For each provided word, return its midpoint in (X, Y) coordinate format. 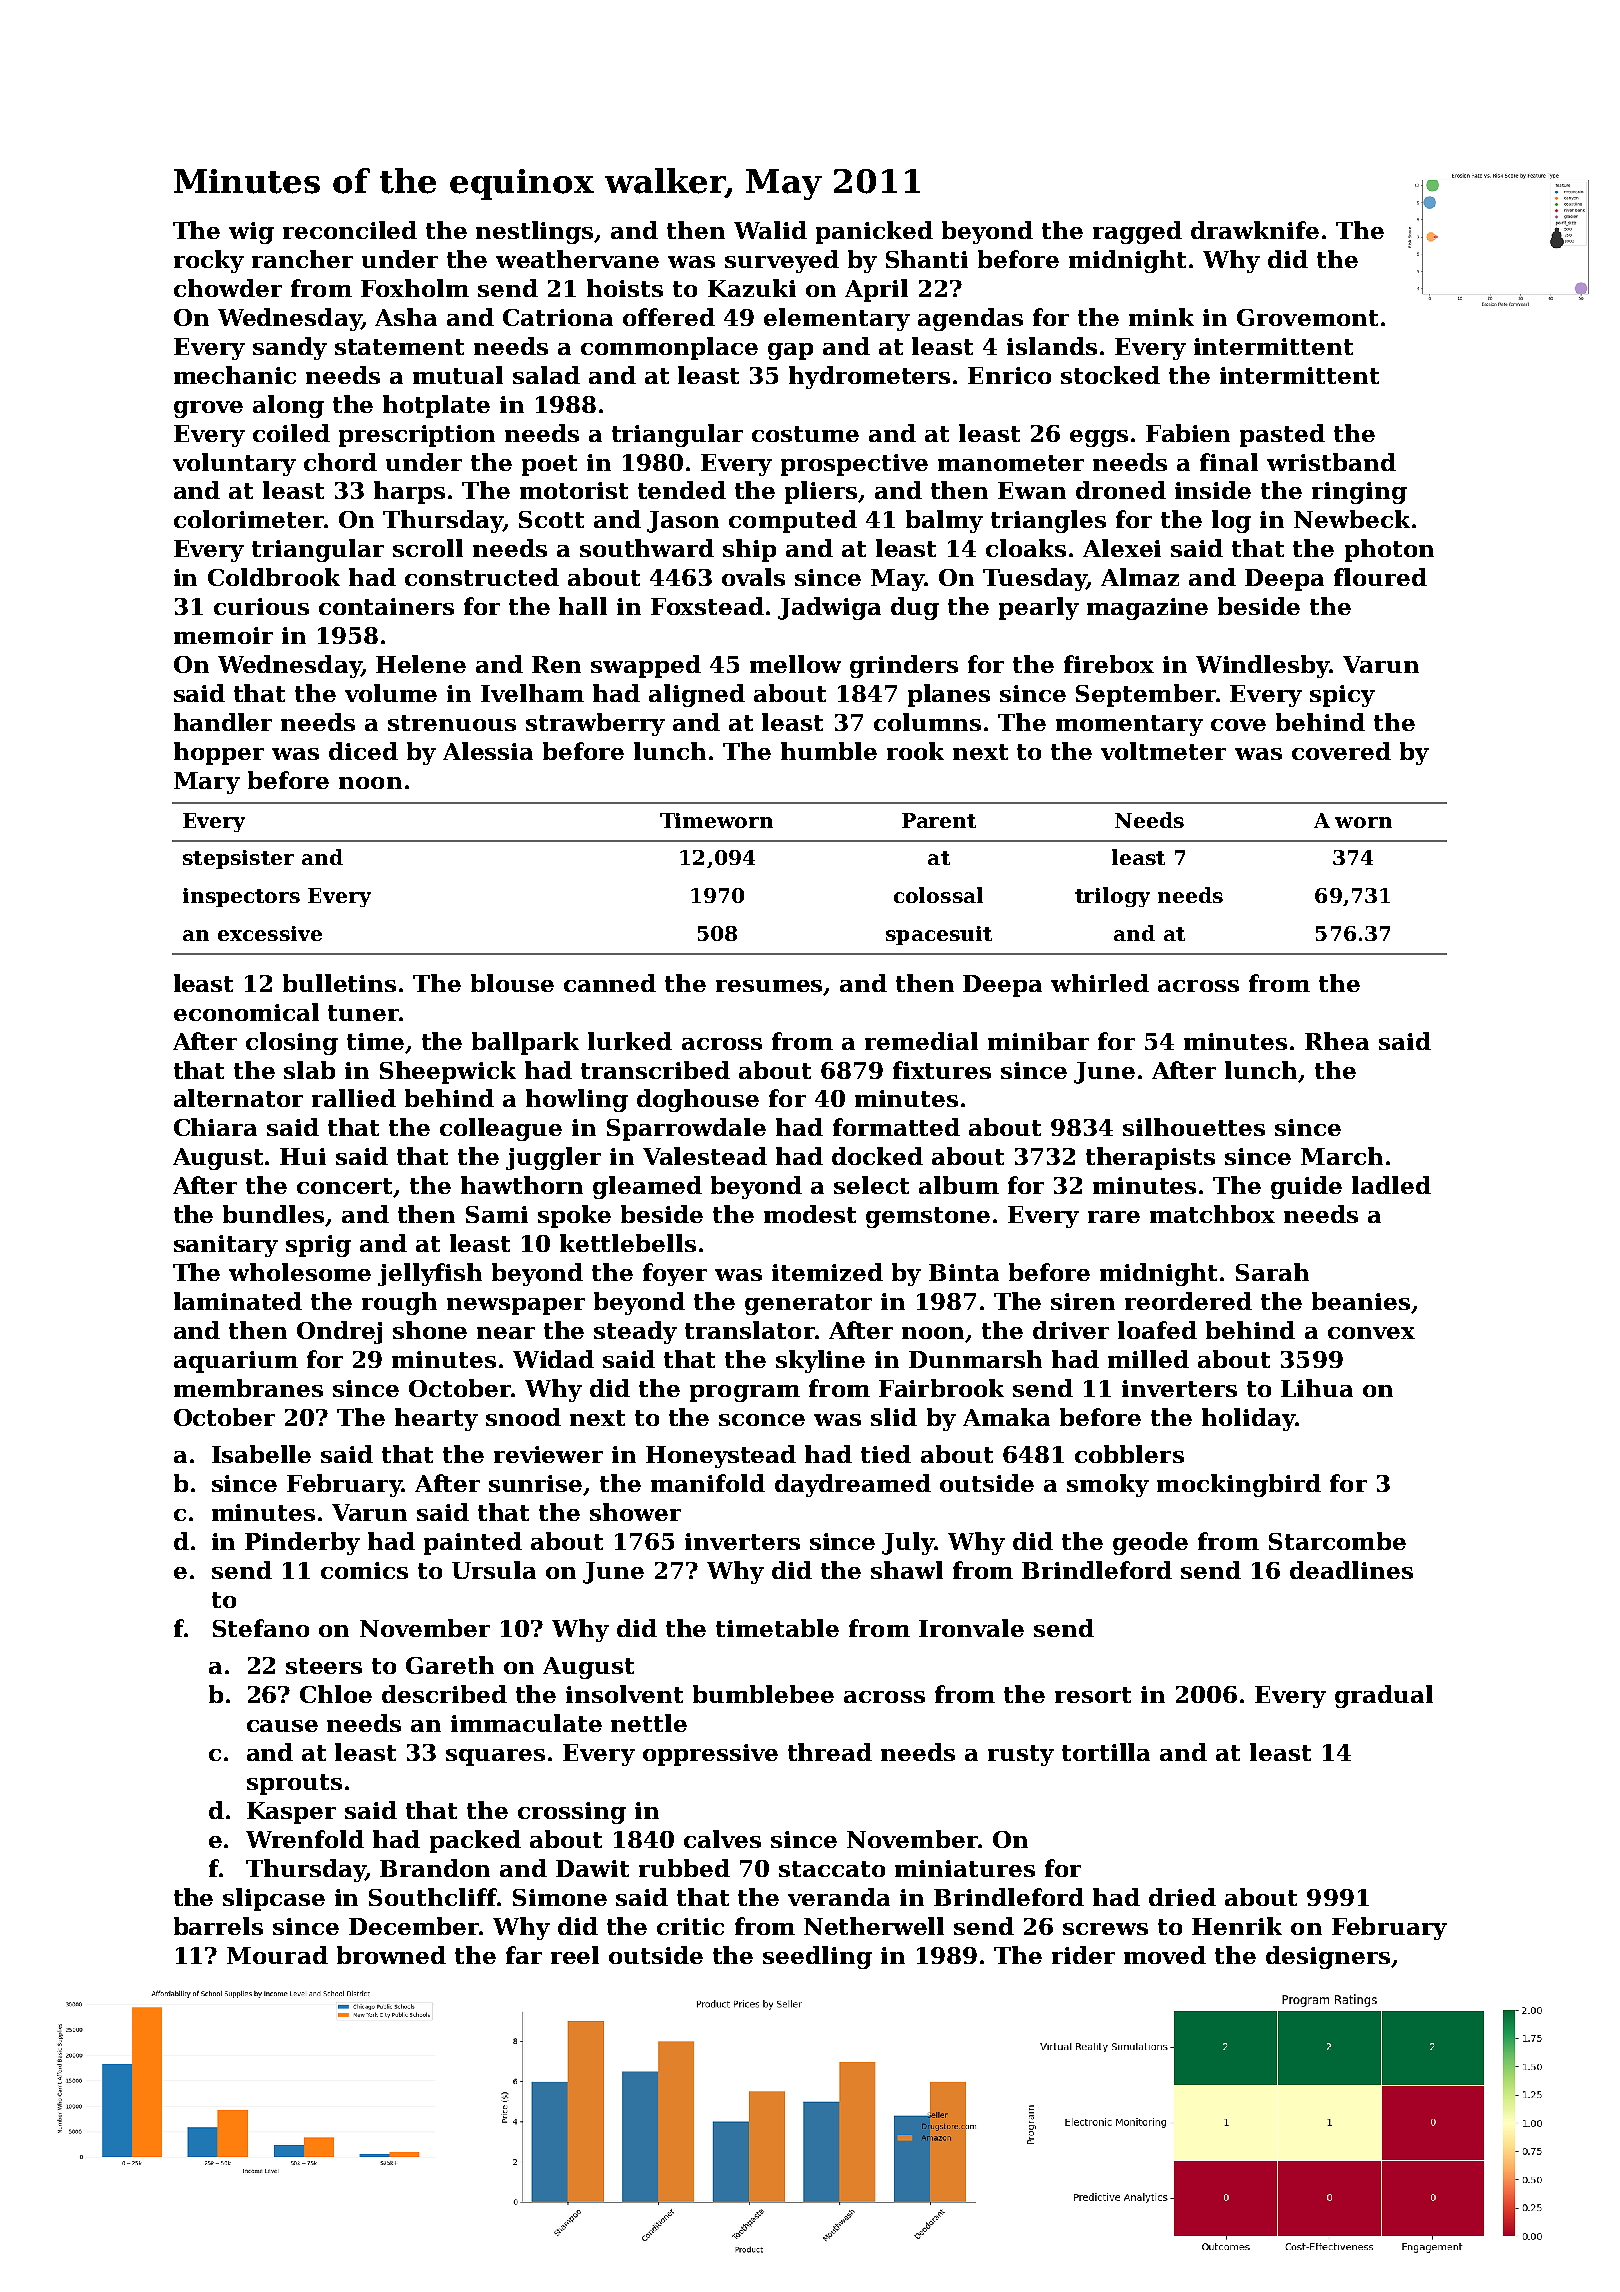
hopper (219, 753)
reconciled (350, 230)
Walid (770, 230)
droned (1121, 490)
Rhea (1337, 1041)
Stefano (261, 1628)
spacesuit (939, 935)
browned (391, 1955)
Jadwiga (829, 608)
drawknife (1255, 230)
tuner (364, 1013)
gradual (1384, 1696)
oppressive (710, 1755)
